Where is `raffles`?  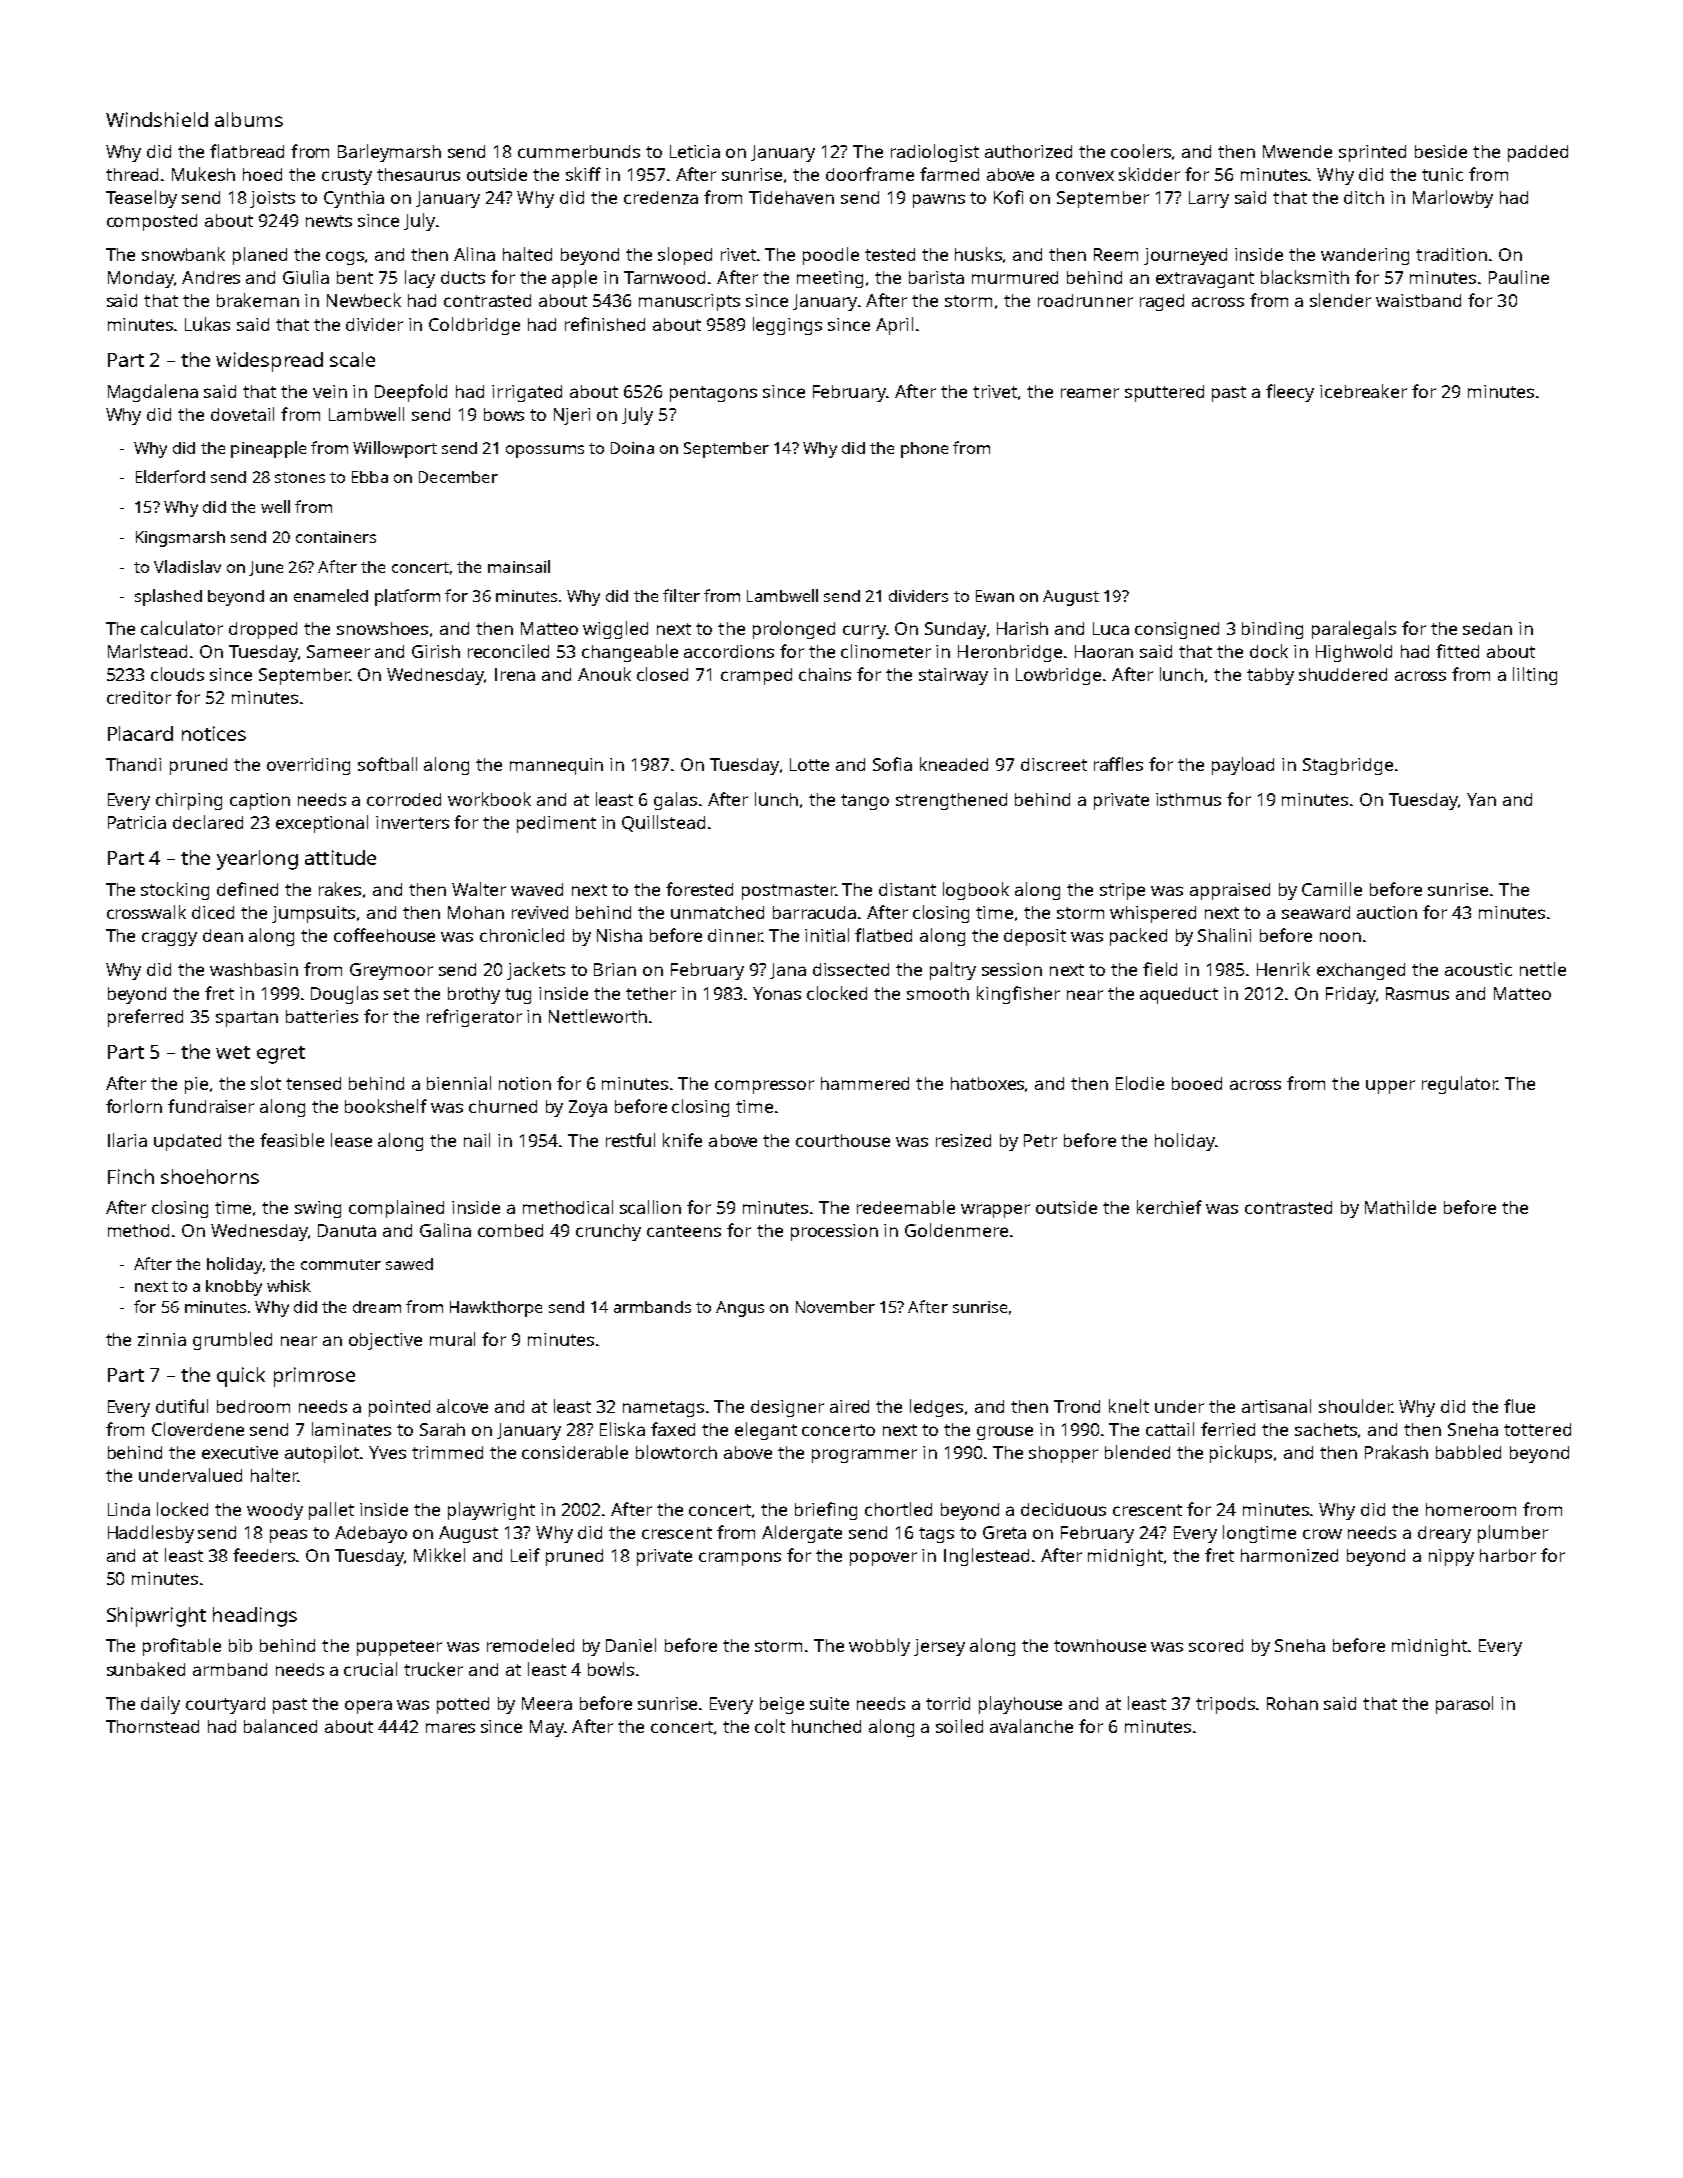 raffles is located at coordinates (1118, 764).
